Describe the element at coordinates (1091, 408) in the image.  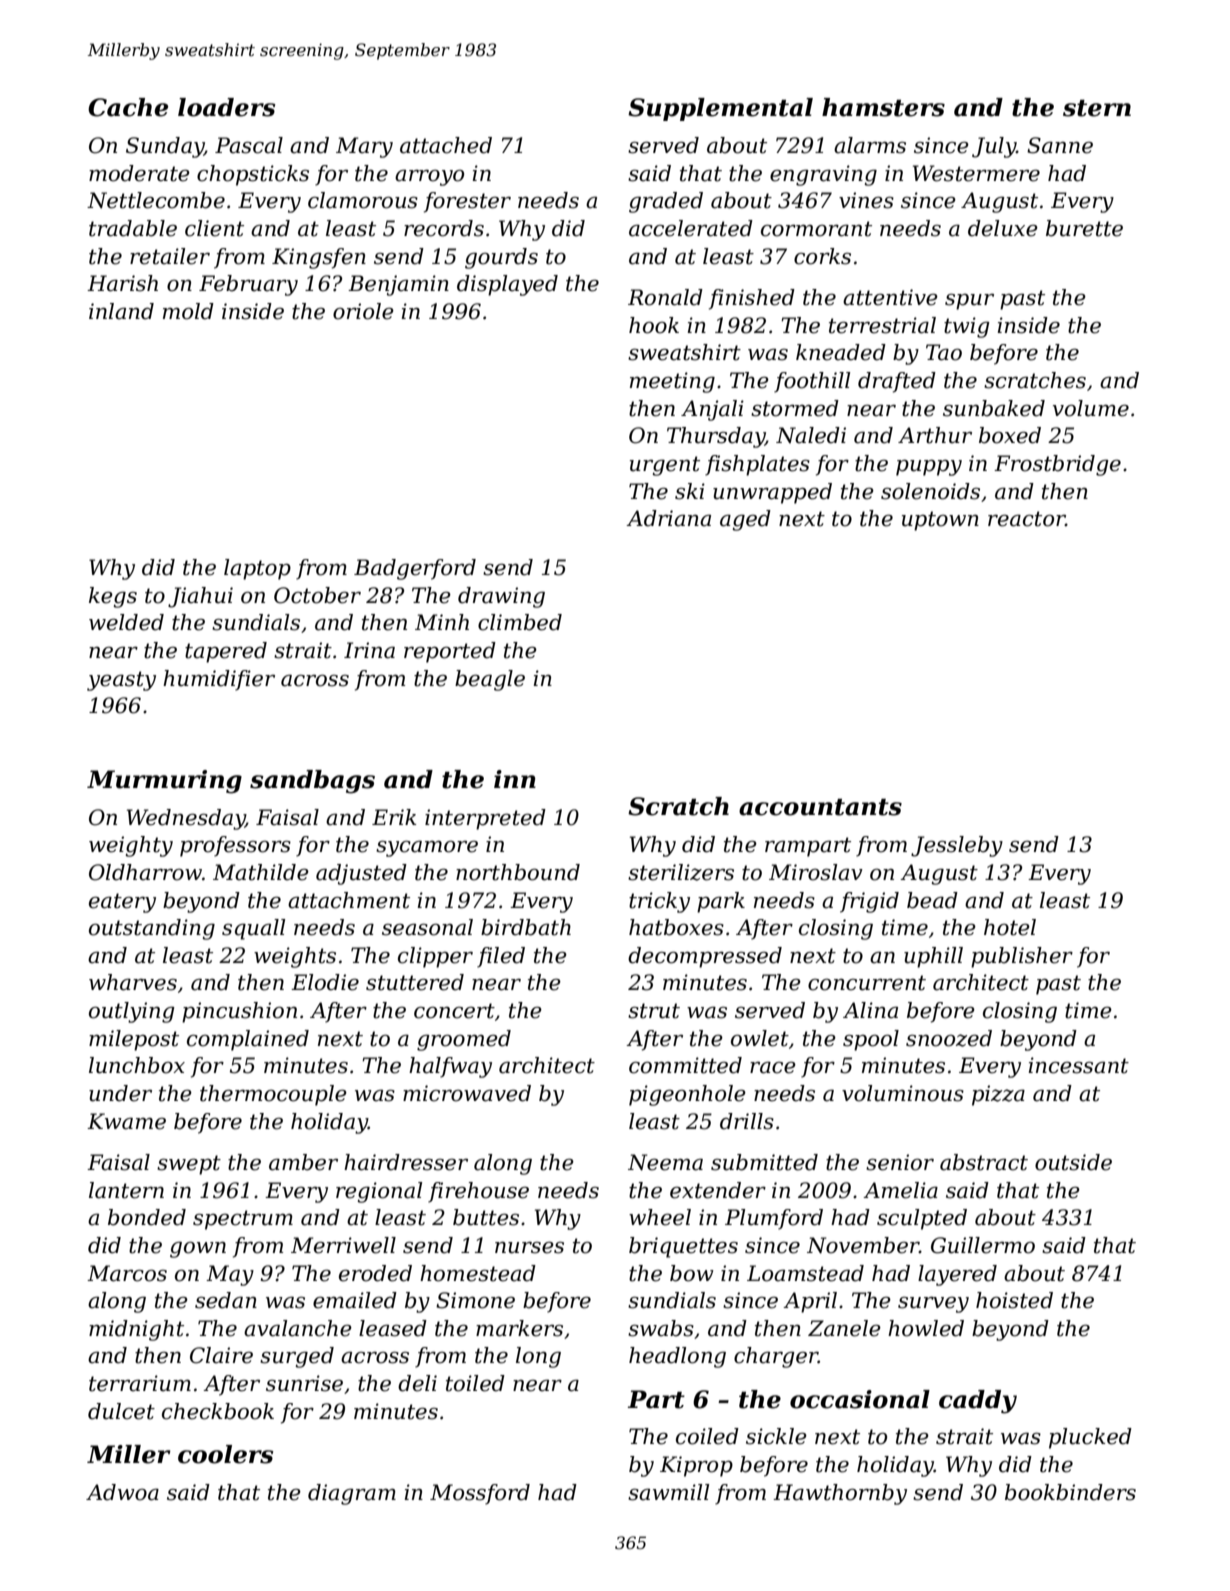
I see `volume` at that location.
